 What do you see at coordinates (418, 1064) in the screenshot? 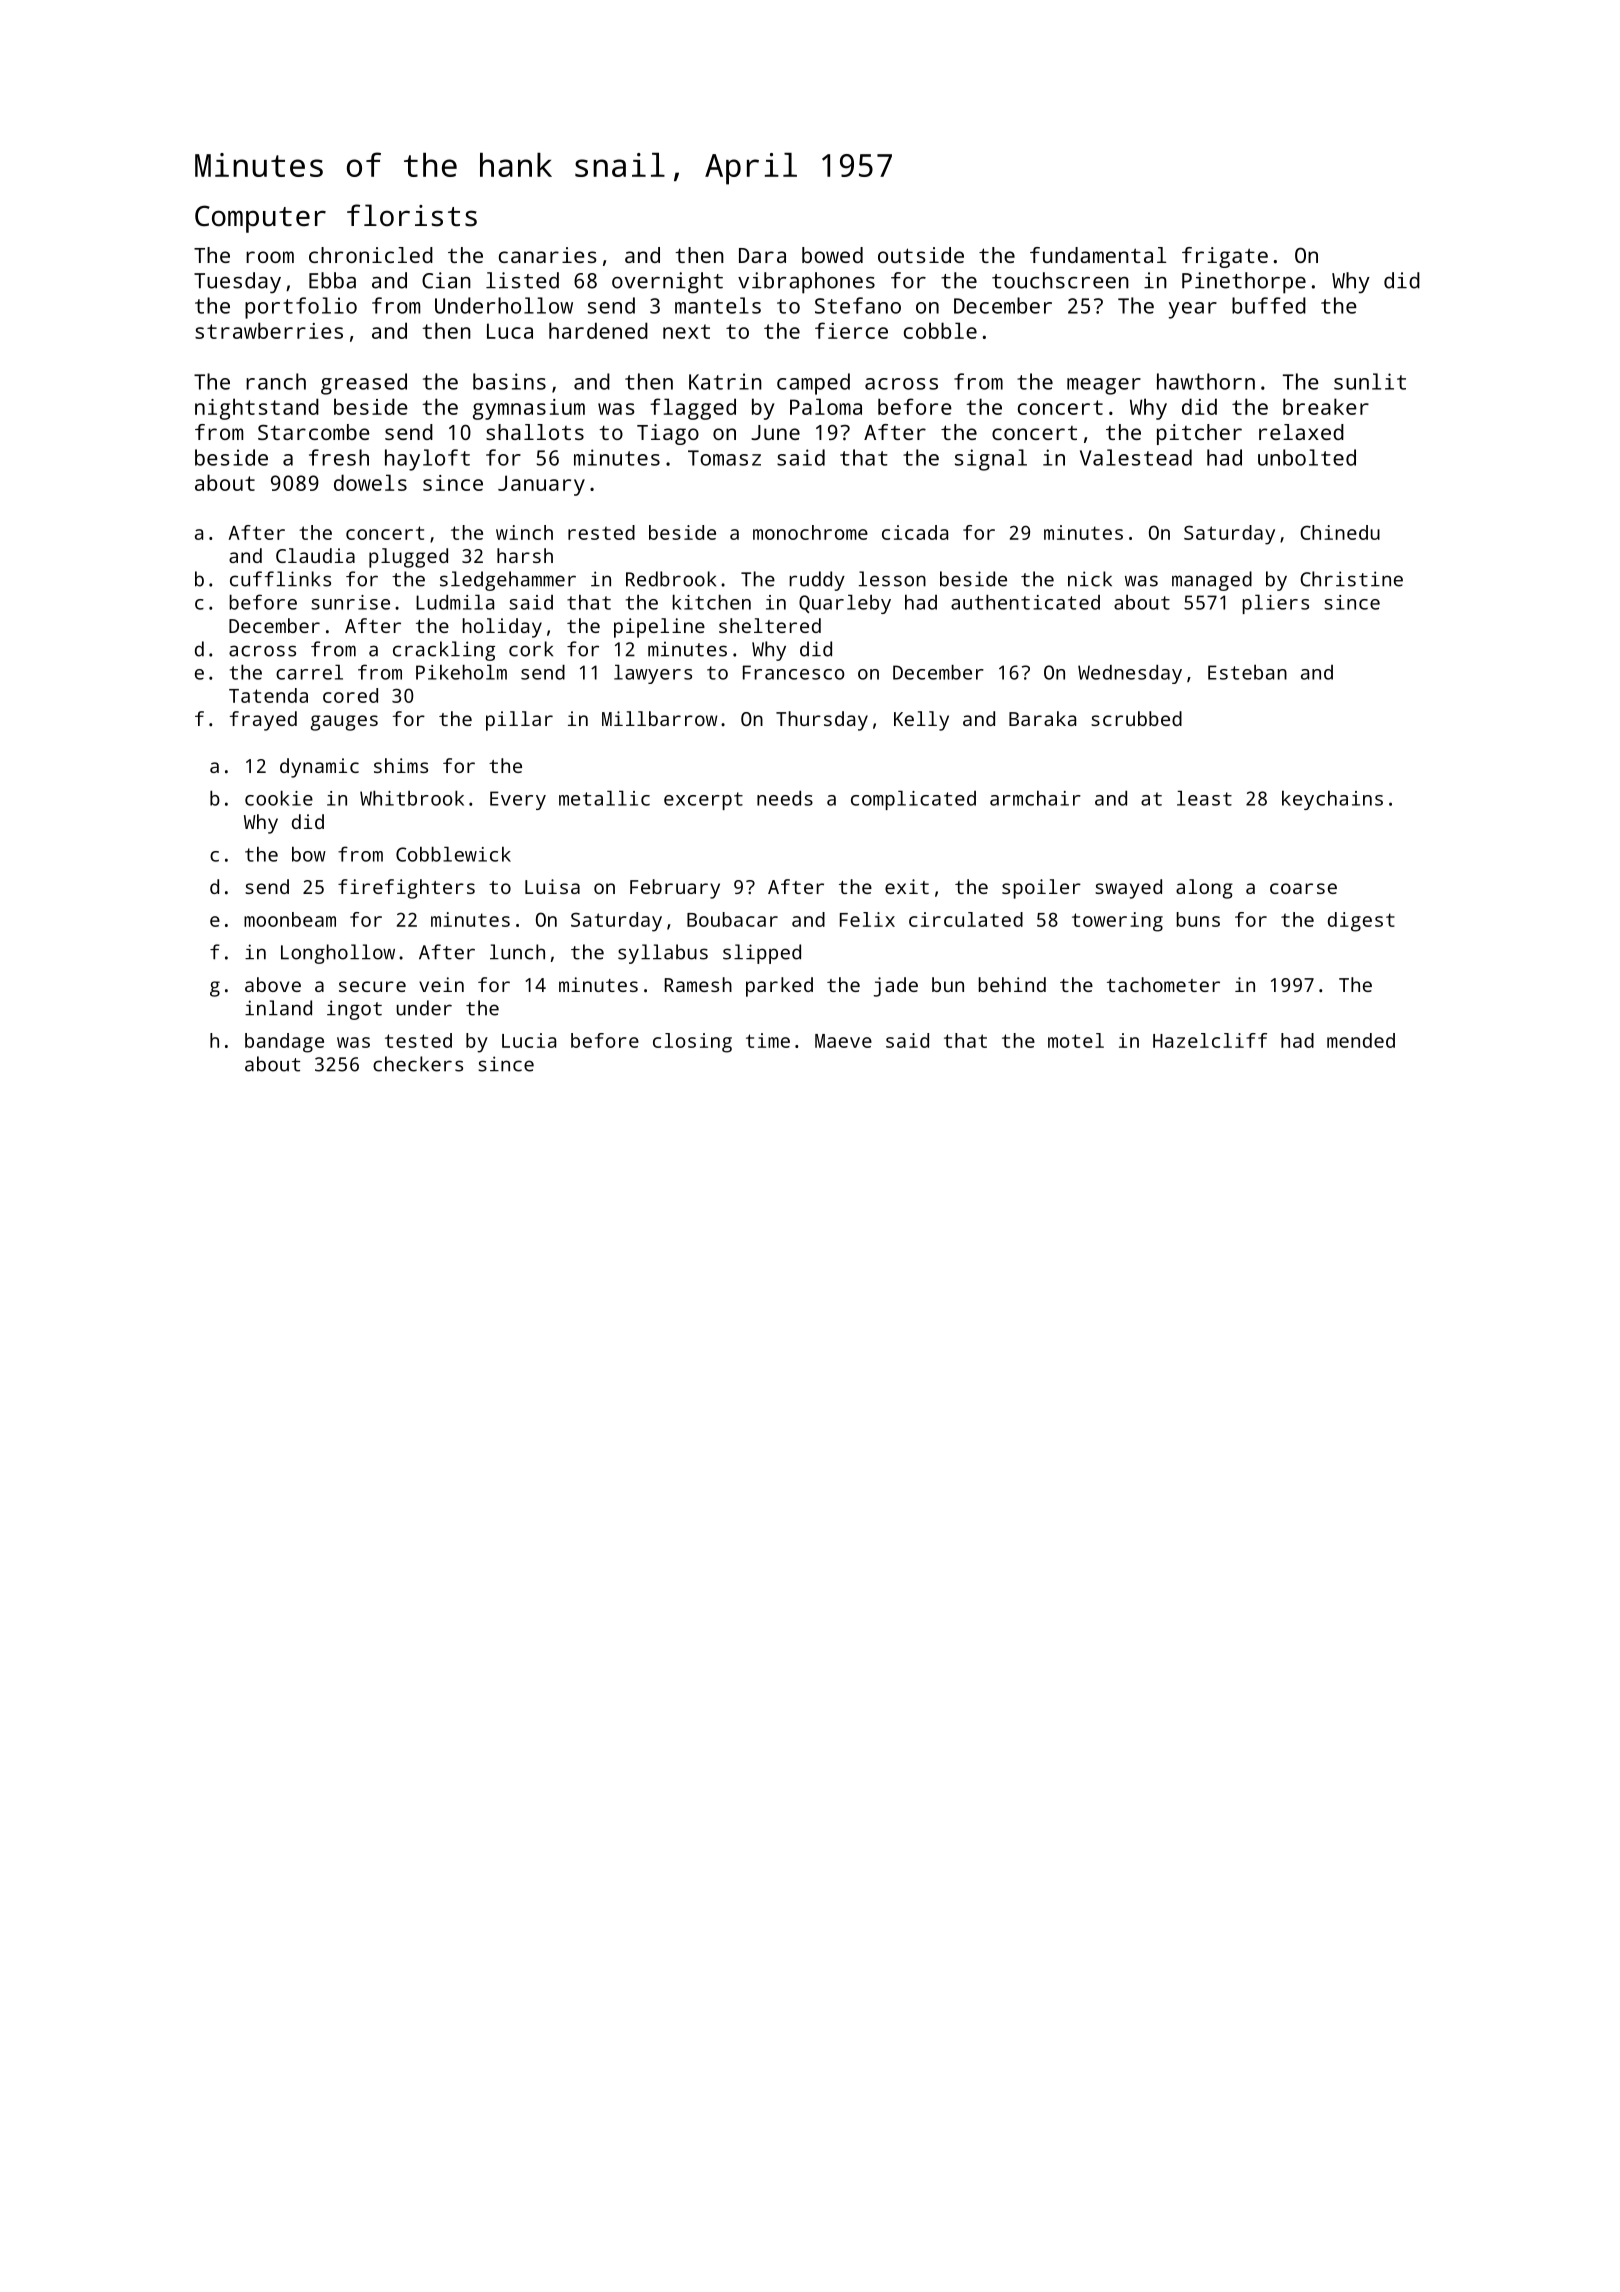
I see `checkers` at bounding box center [418, 1064].
